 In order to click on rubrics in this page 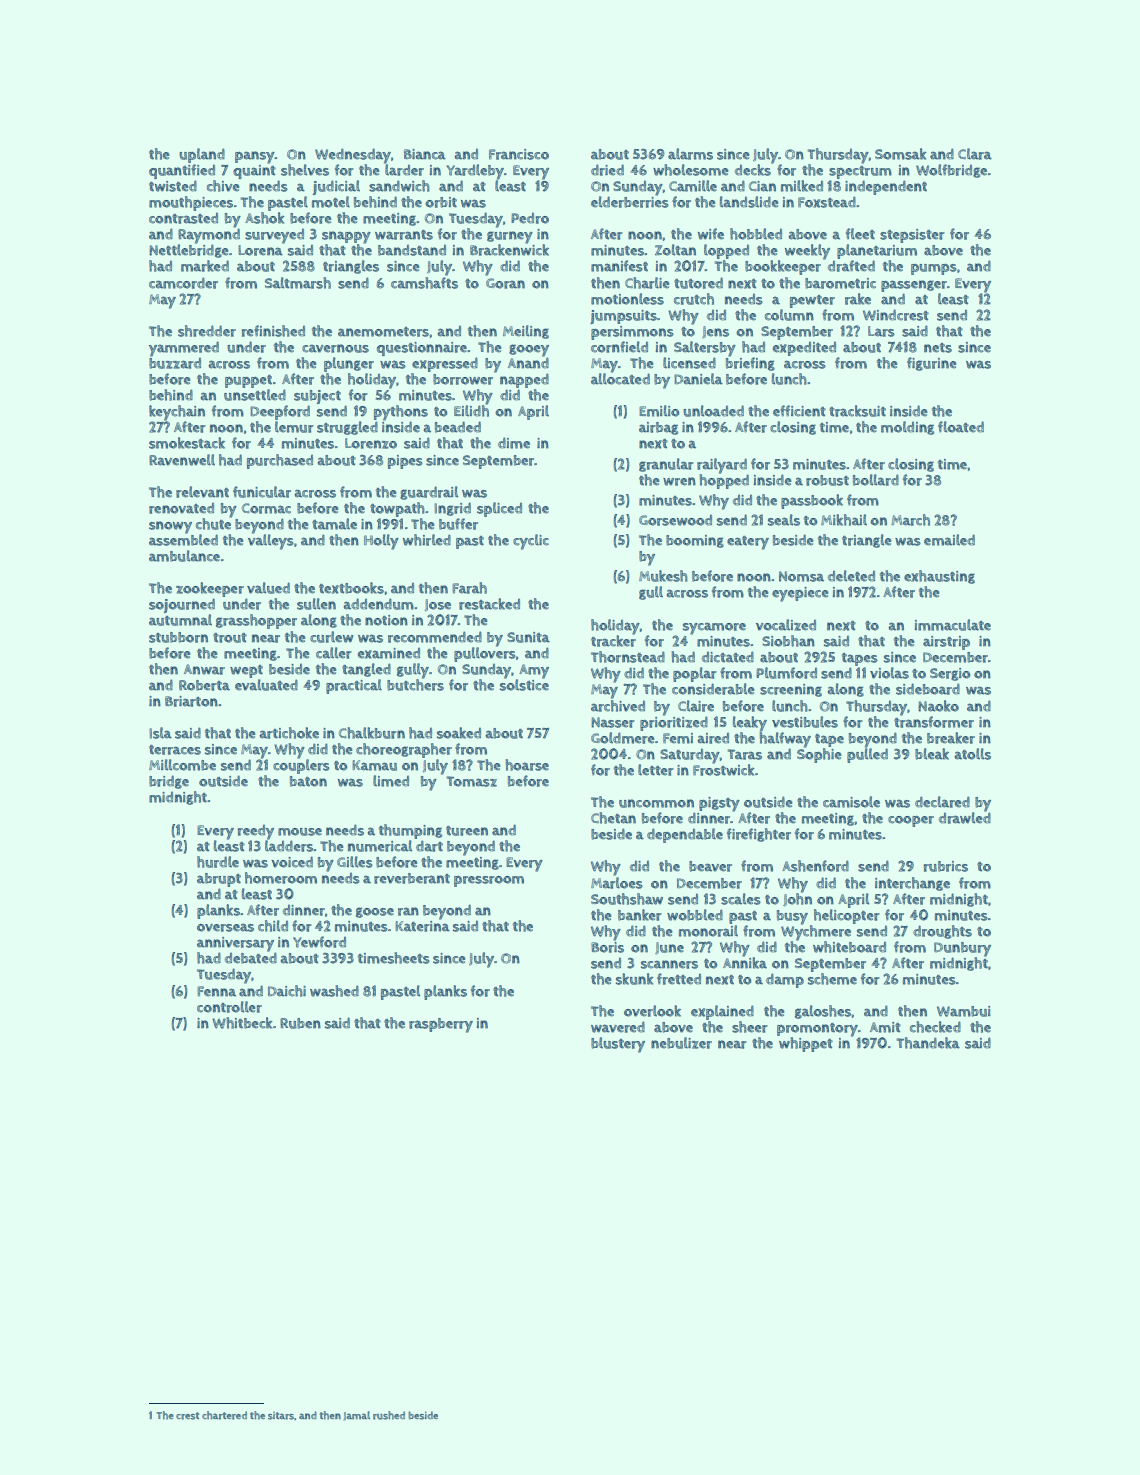, I will do `click(946, 866)`.
